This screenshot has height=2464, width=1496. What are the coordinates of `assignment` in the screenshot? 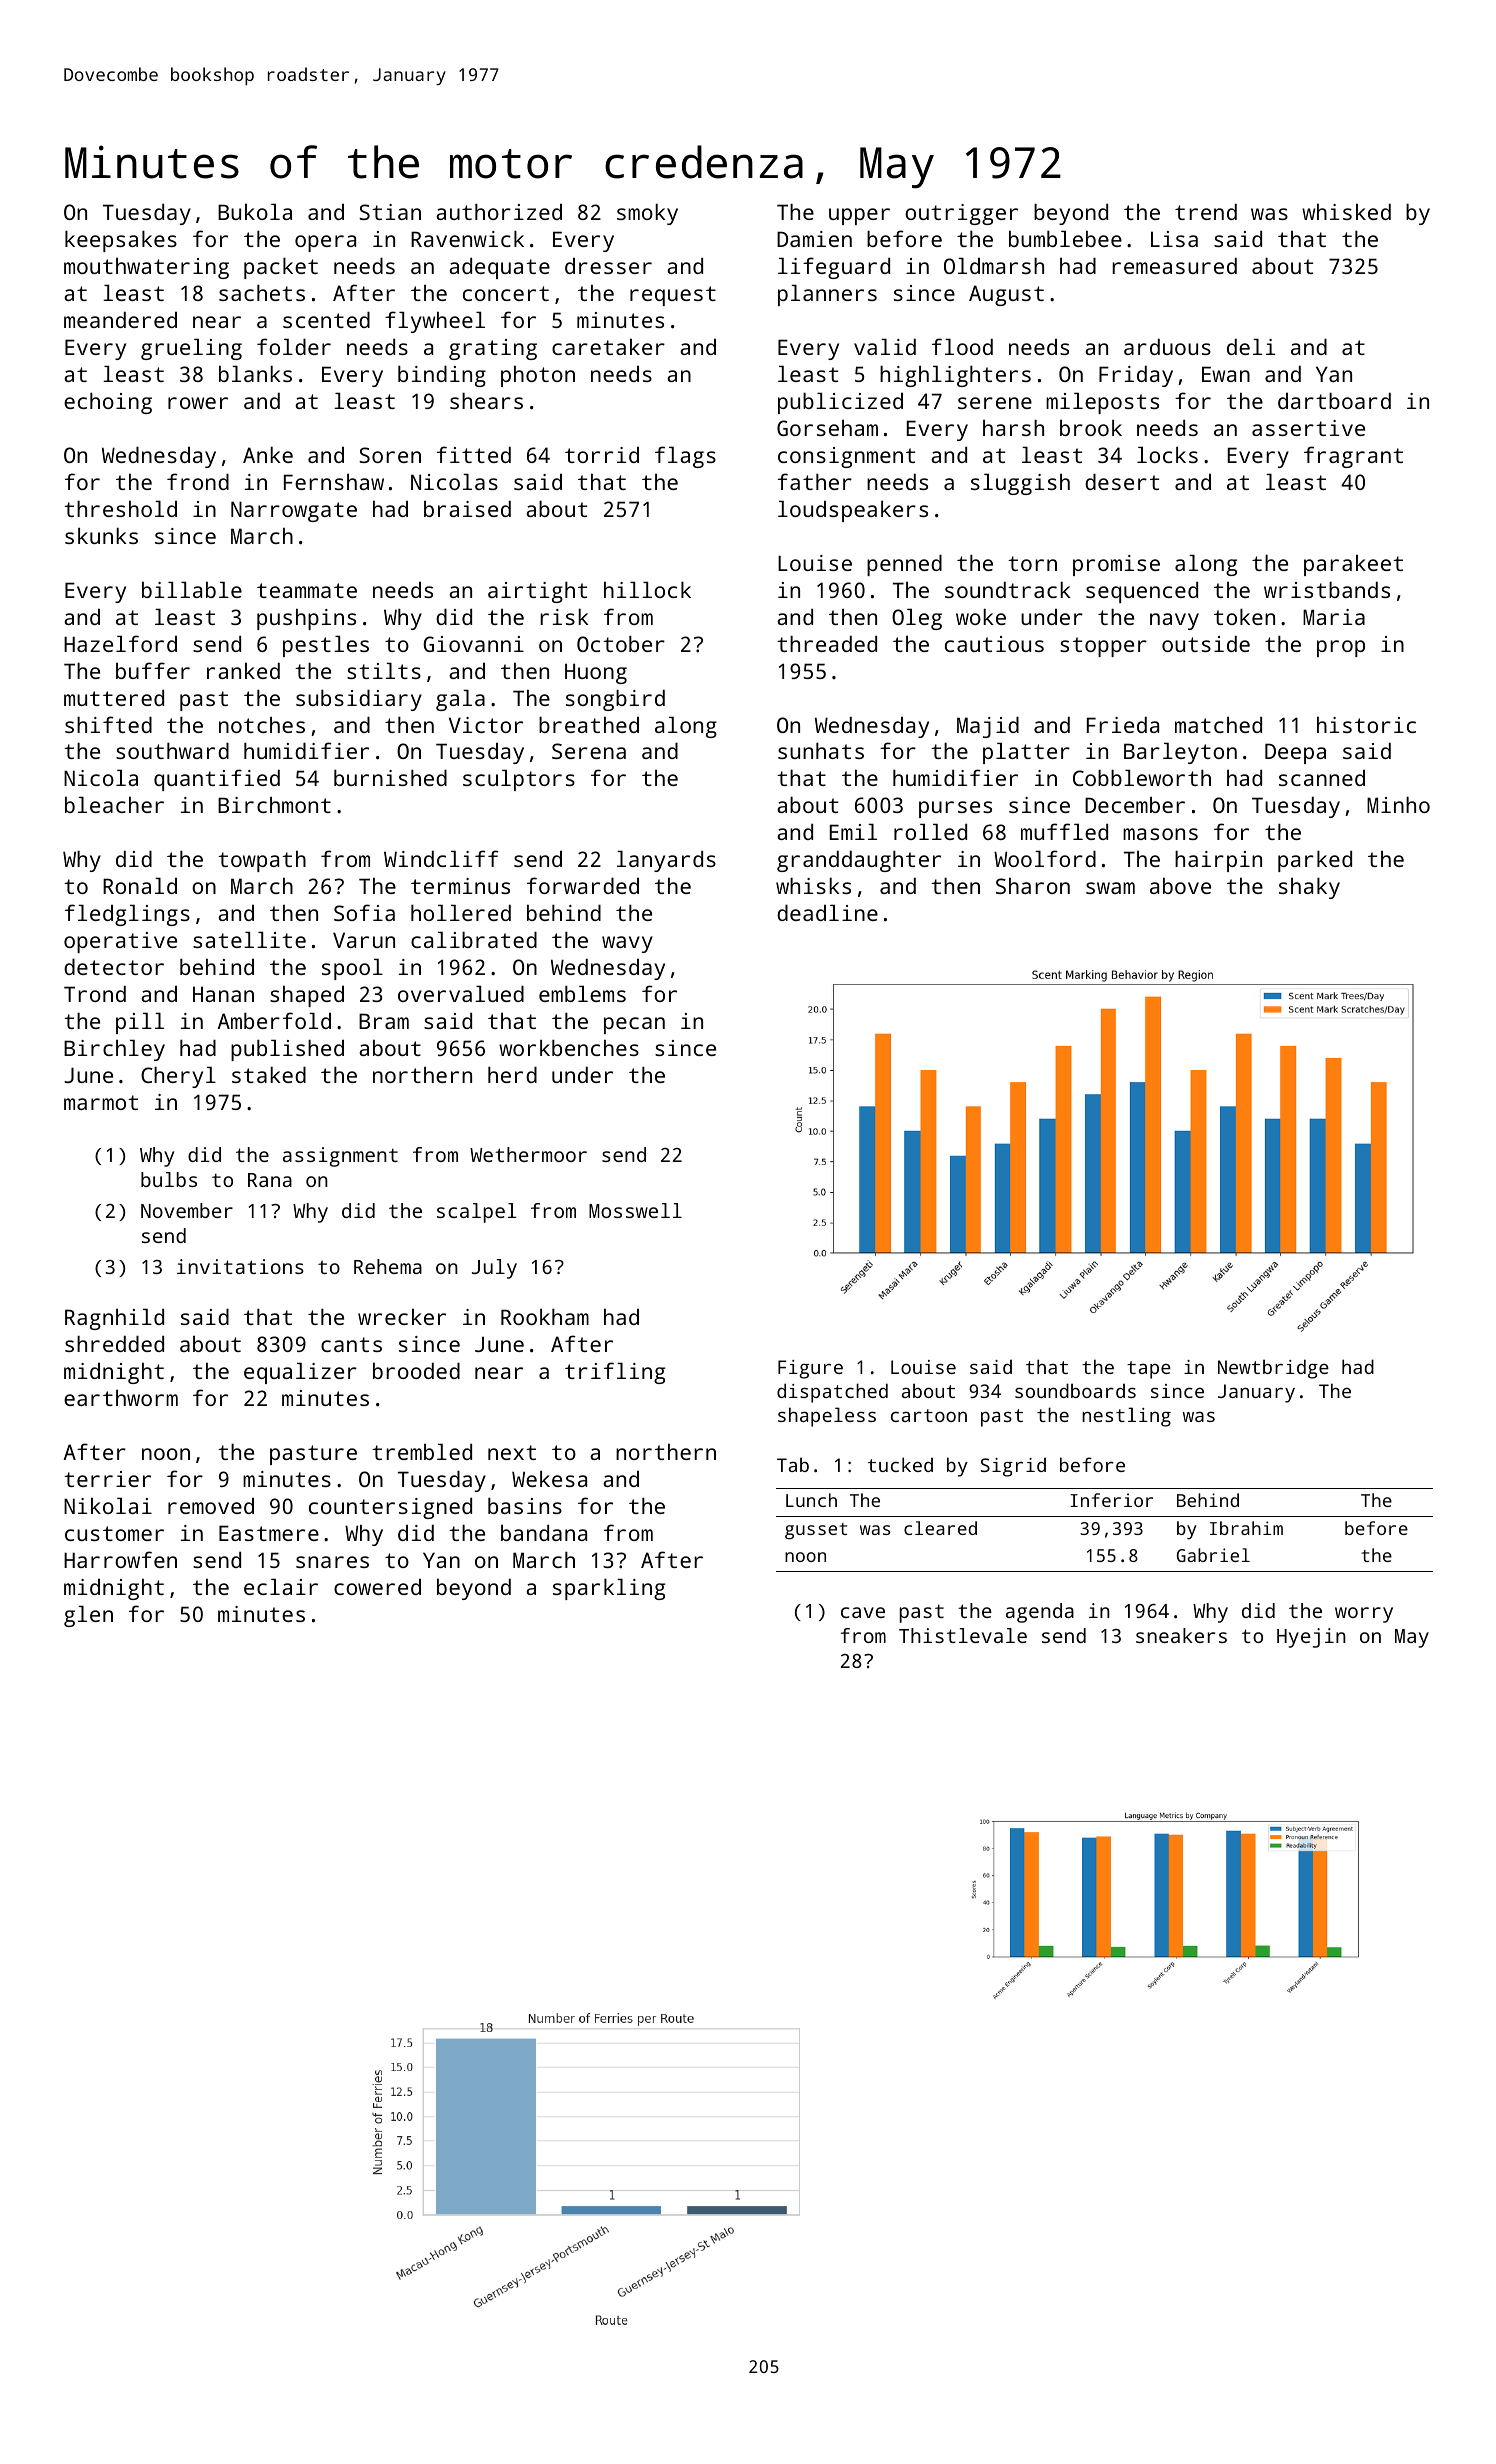 It's located at (340, 1157).
